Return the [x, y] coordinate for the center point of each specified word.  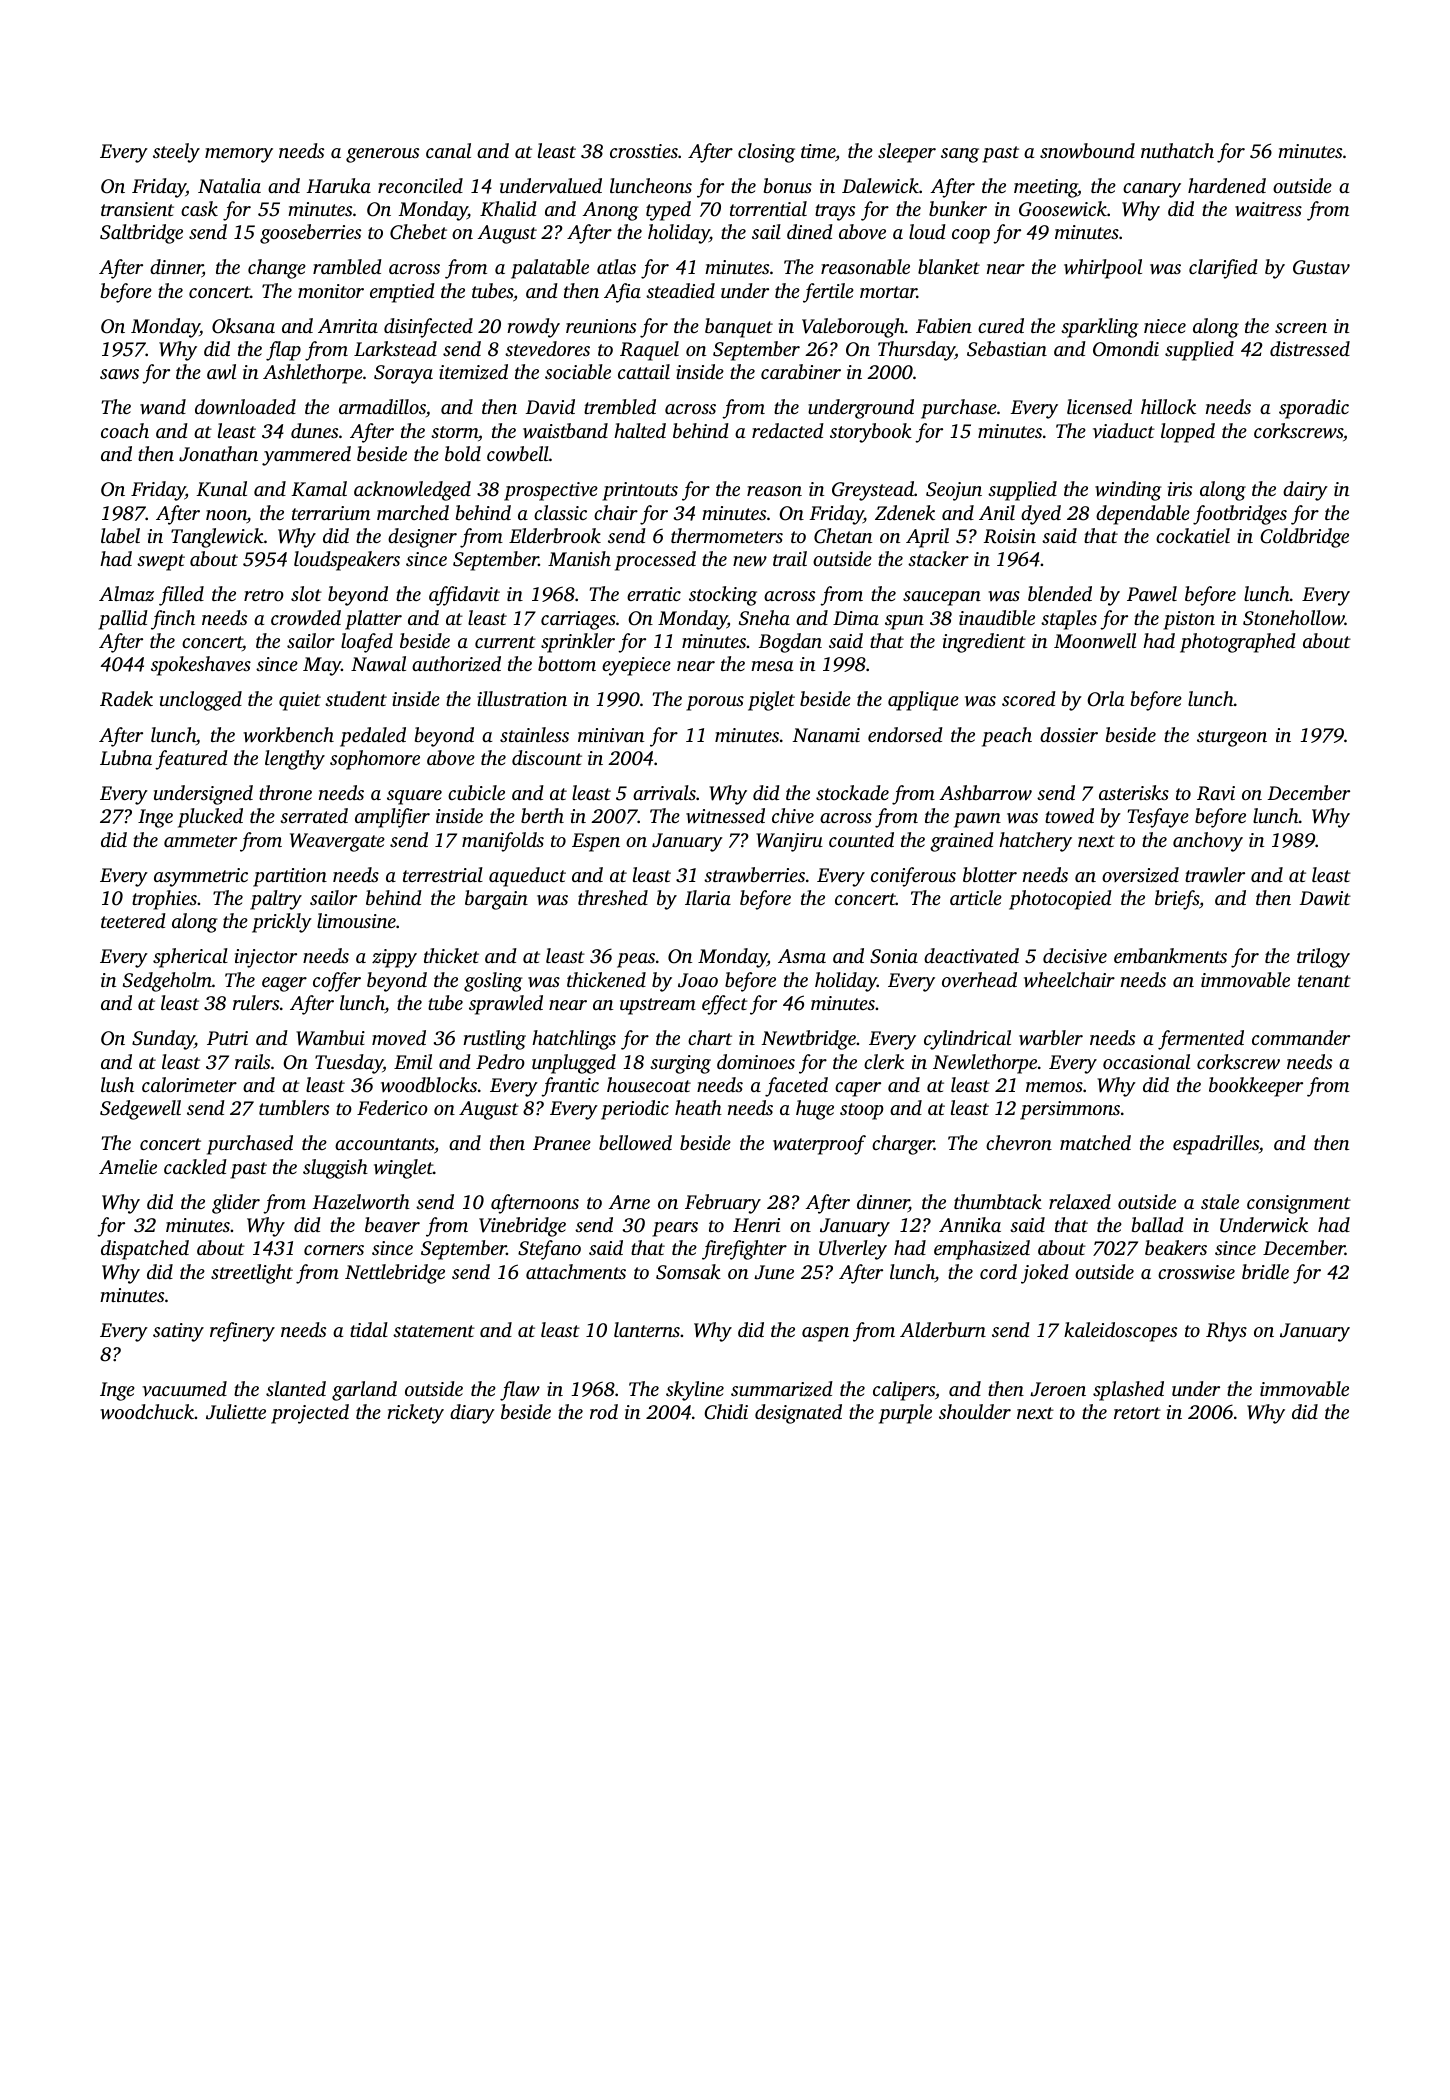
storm [454, 432]
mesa [772, 666]
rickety [415, 1414]
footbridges [1240, 515]
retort [1137, 1413]
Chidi [726, 1412]
